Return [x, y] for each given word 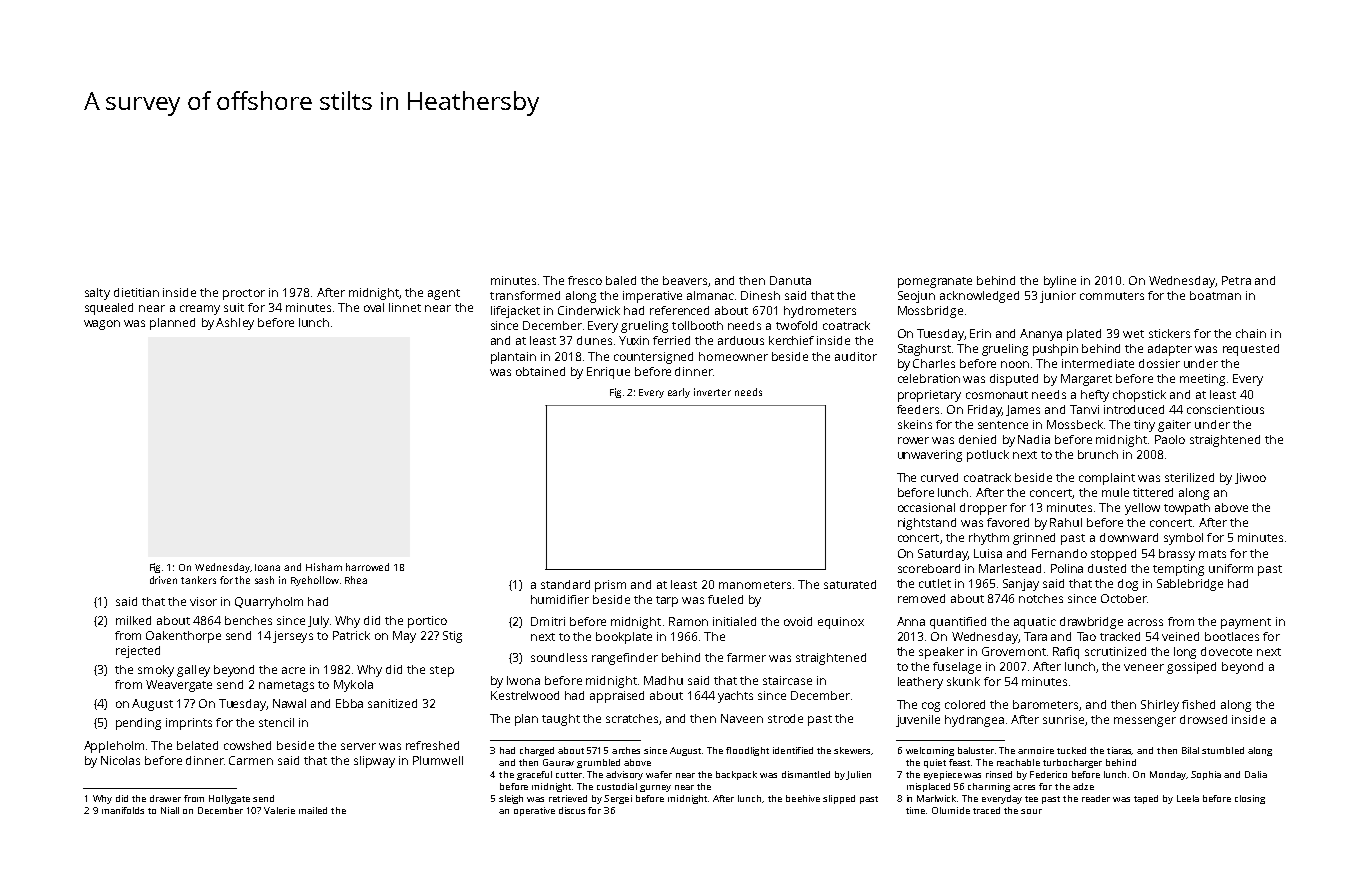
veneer [1144, 667]
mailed [313, 810]
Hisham [324, 567]
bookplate [624, 638]
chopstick [1139, 396]
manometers [755, 585]
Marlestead [1010, 568]
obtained [540, 371]
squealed [109, 309]
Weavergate [179, 686]
